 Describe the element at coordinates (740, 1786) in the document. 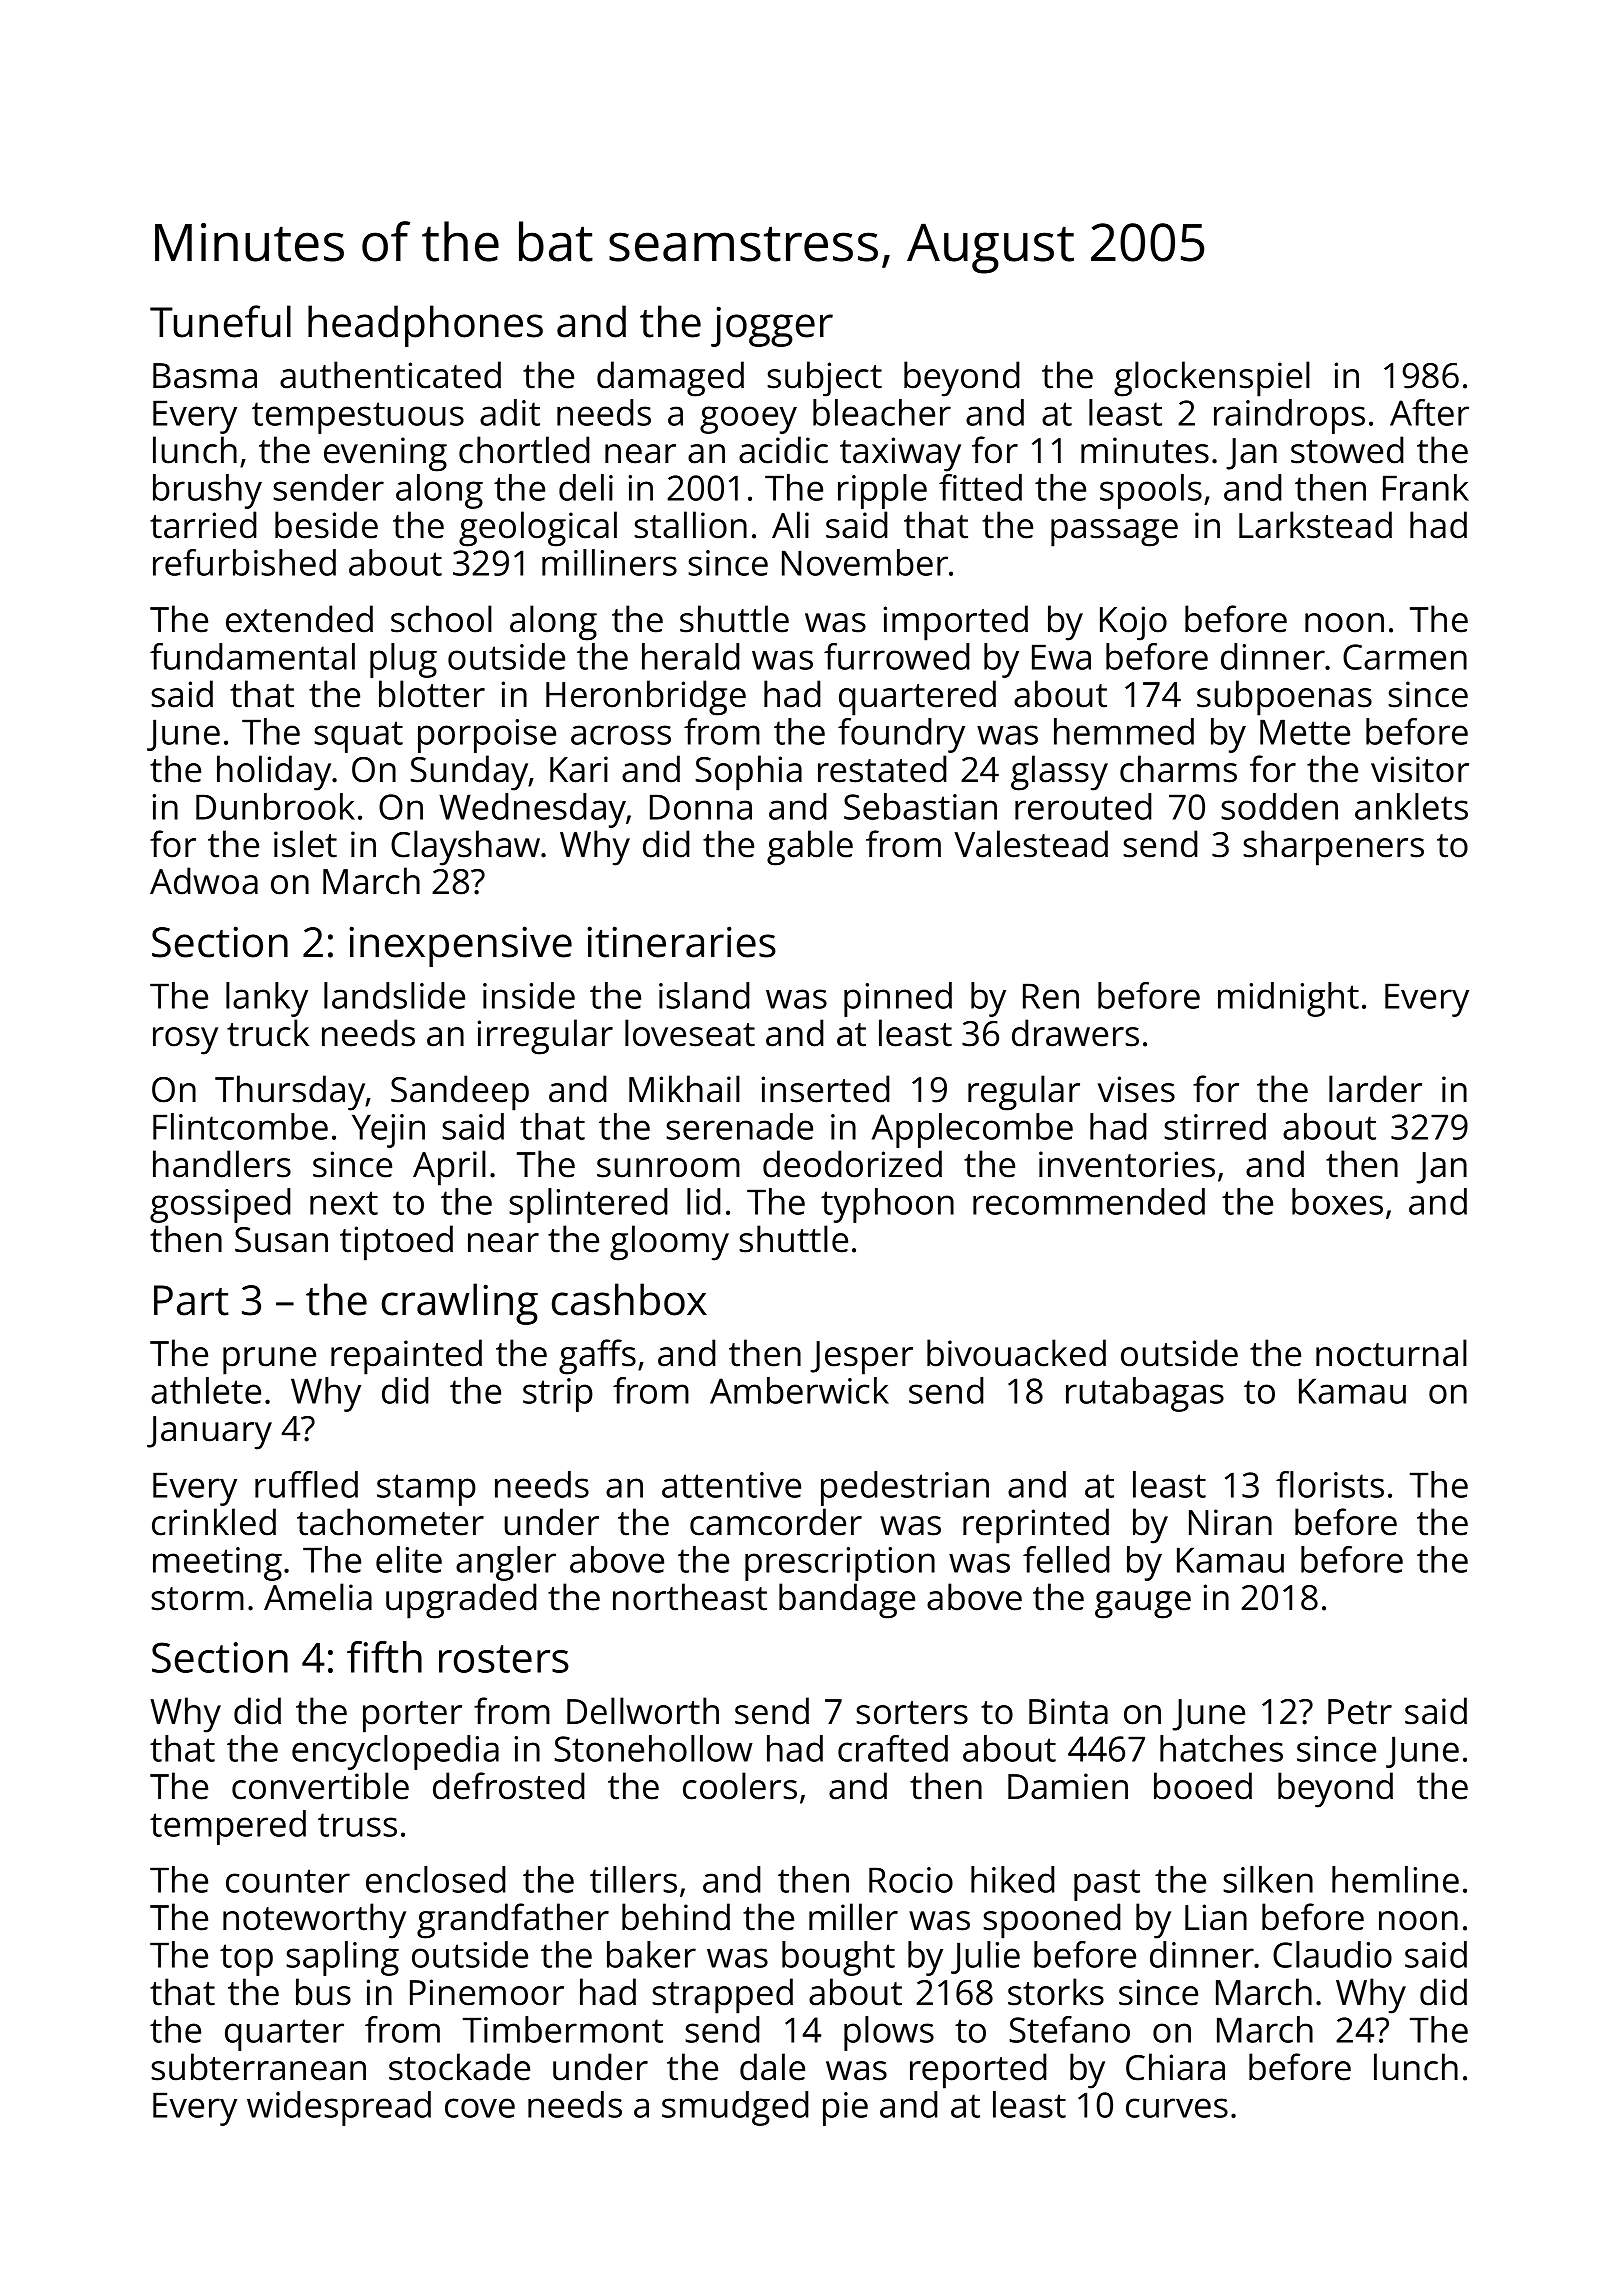

I see `coolers` at that location.
